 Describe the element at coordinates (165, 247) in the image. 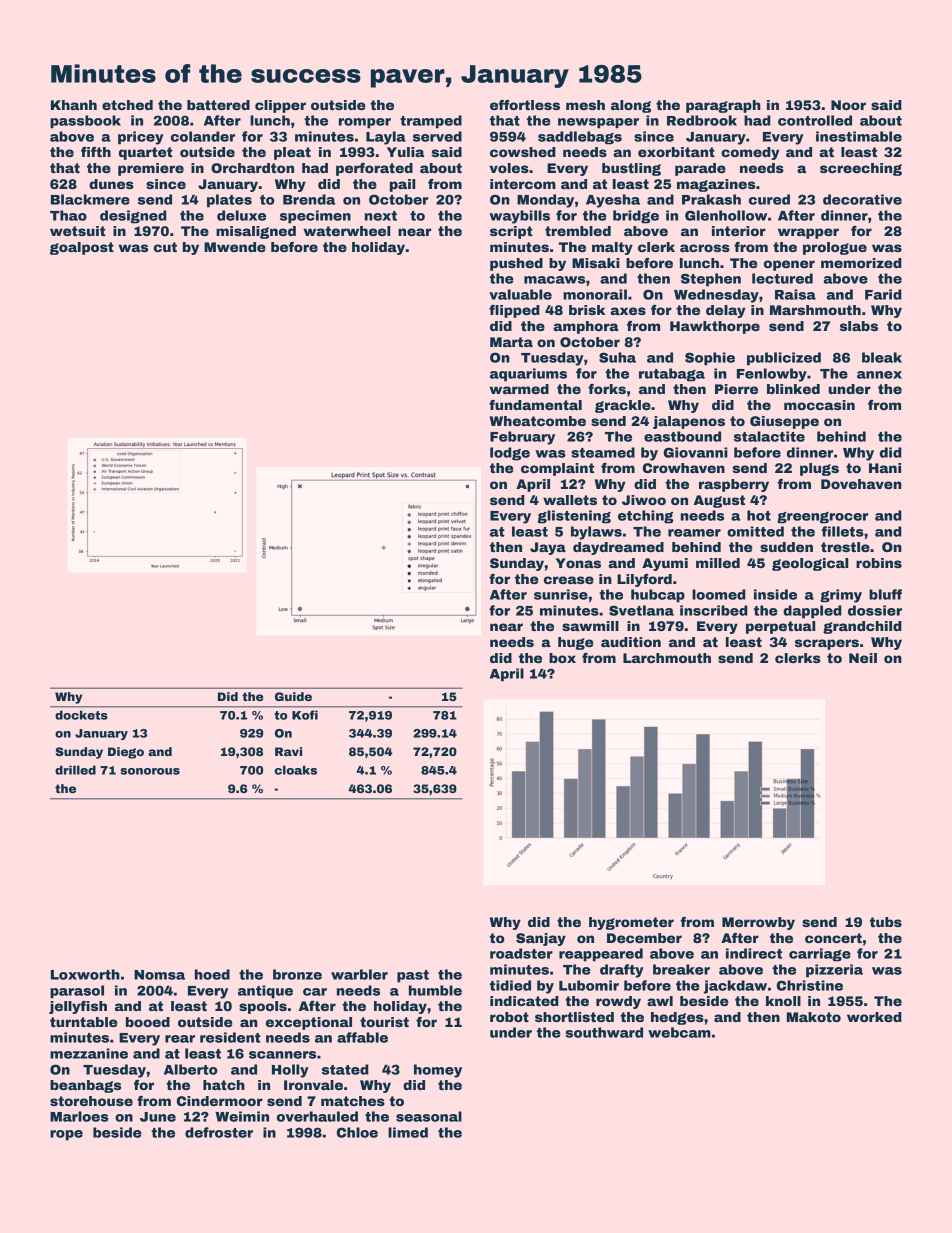

I see `cut` at that location.
